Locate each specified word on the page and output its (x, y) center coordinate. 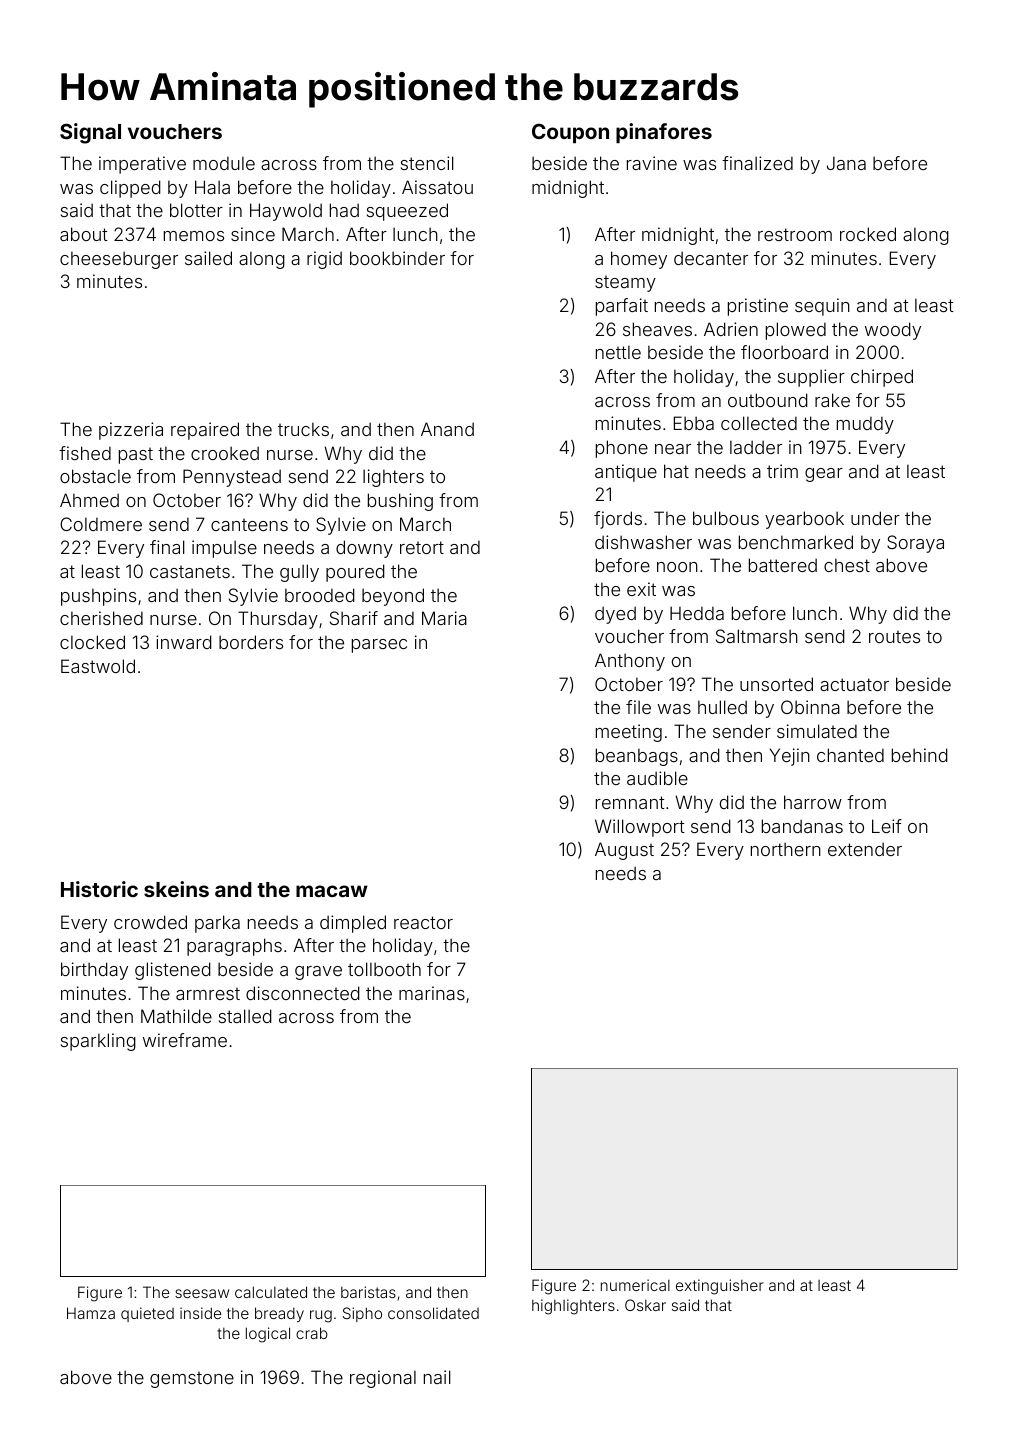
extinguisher (720, 1287)
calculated (271, 1292)
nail (437, 1377)
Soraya (915, 544)
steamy (625, 284)
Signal (90, 133)
